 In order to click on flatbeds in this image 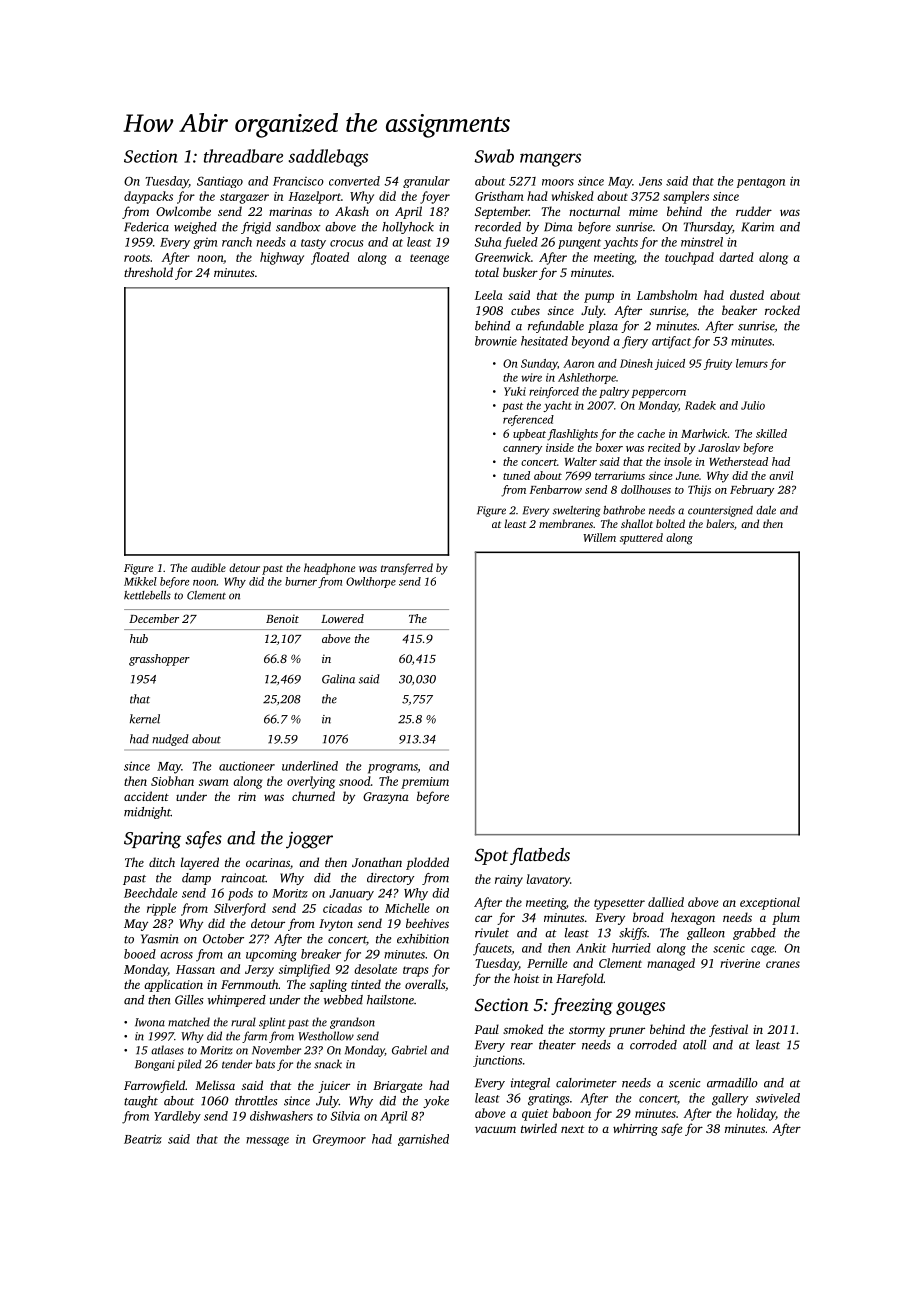, I will do `click(540, 856)`.
